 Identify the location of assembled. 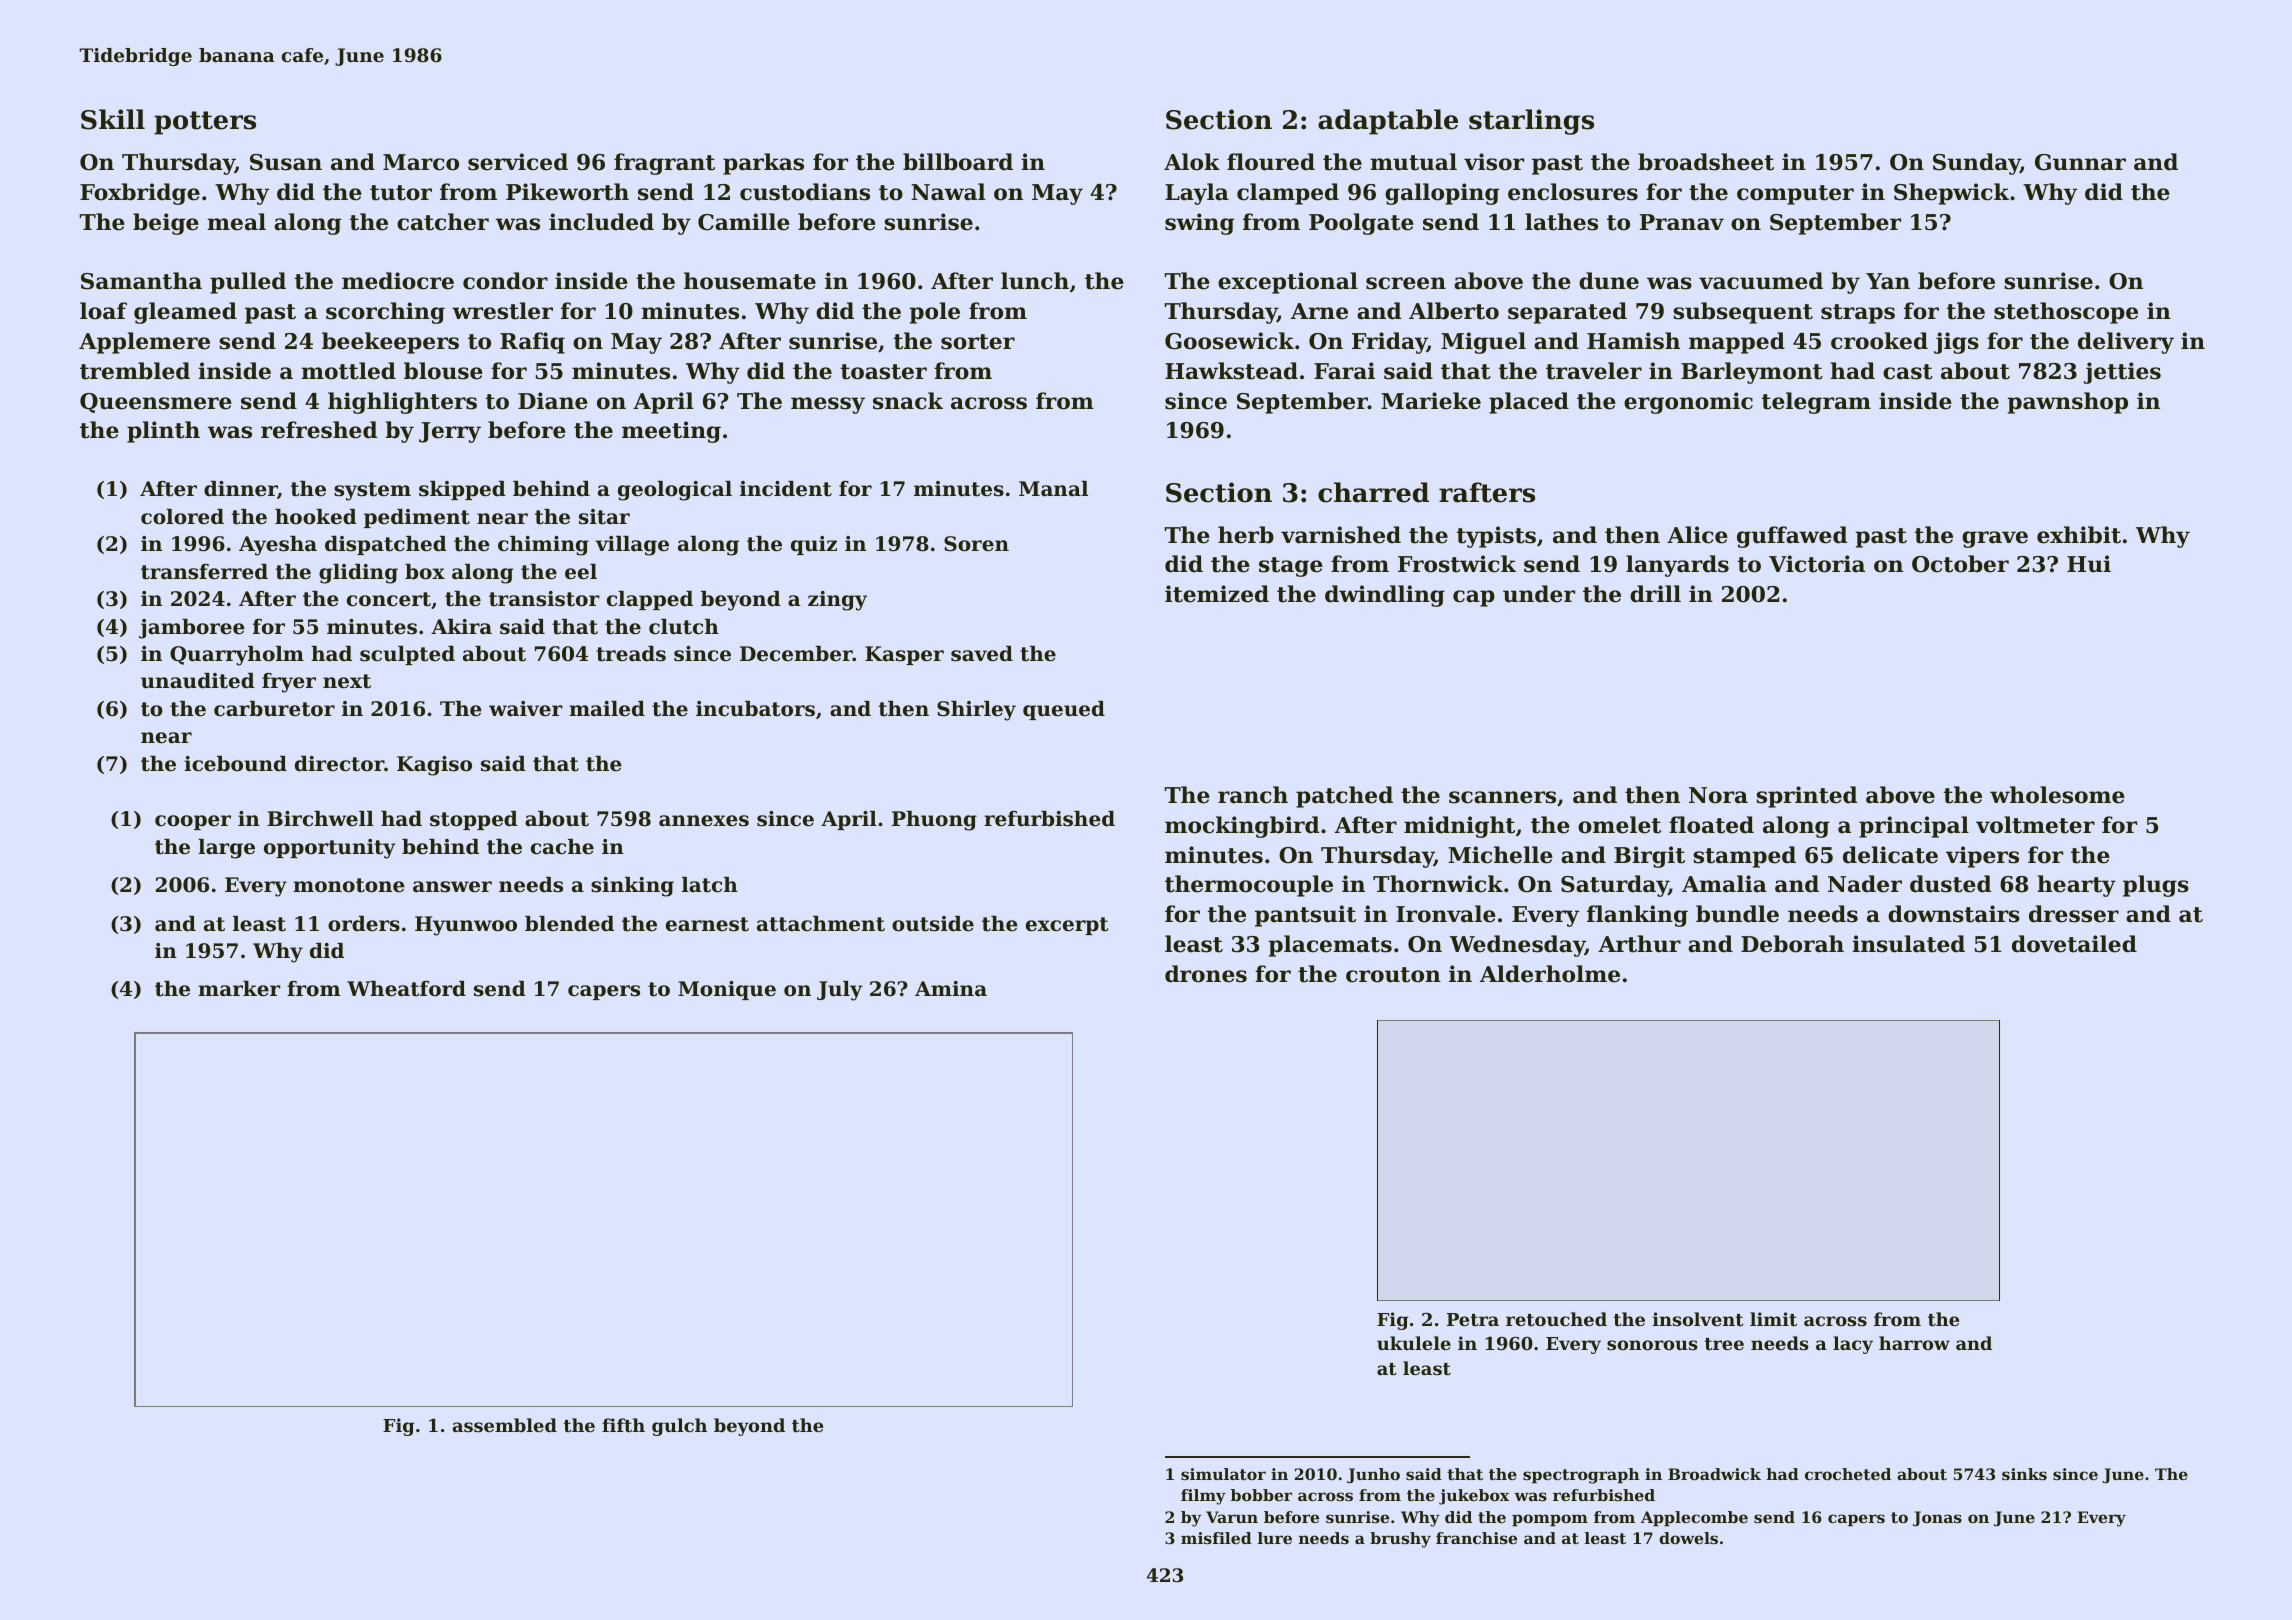
(505, 1425).
